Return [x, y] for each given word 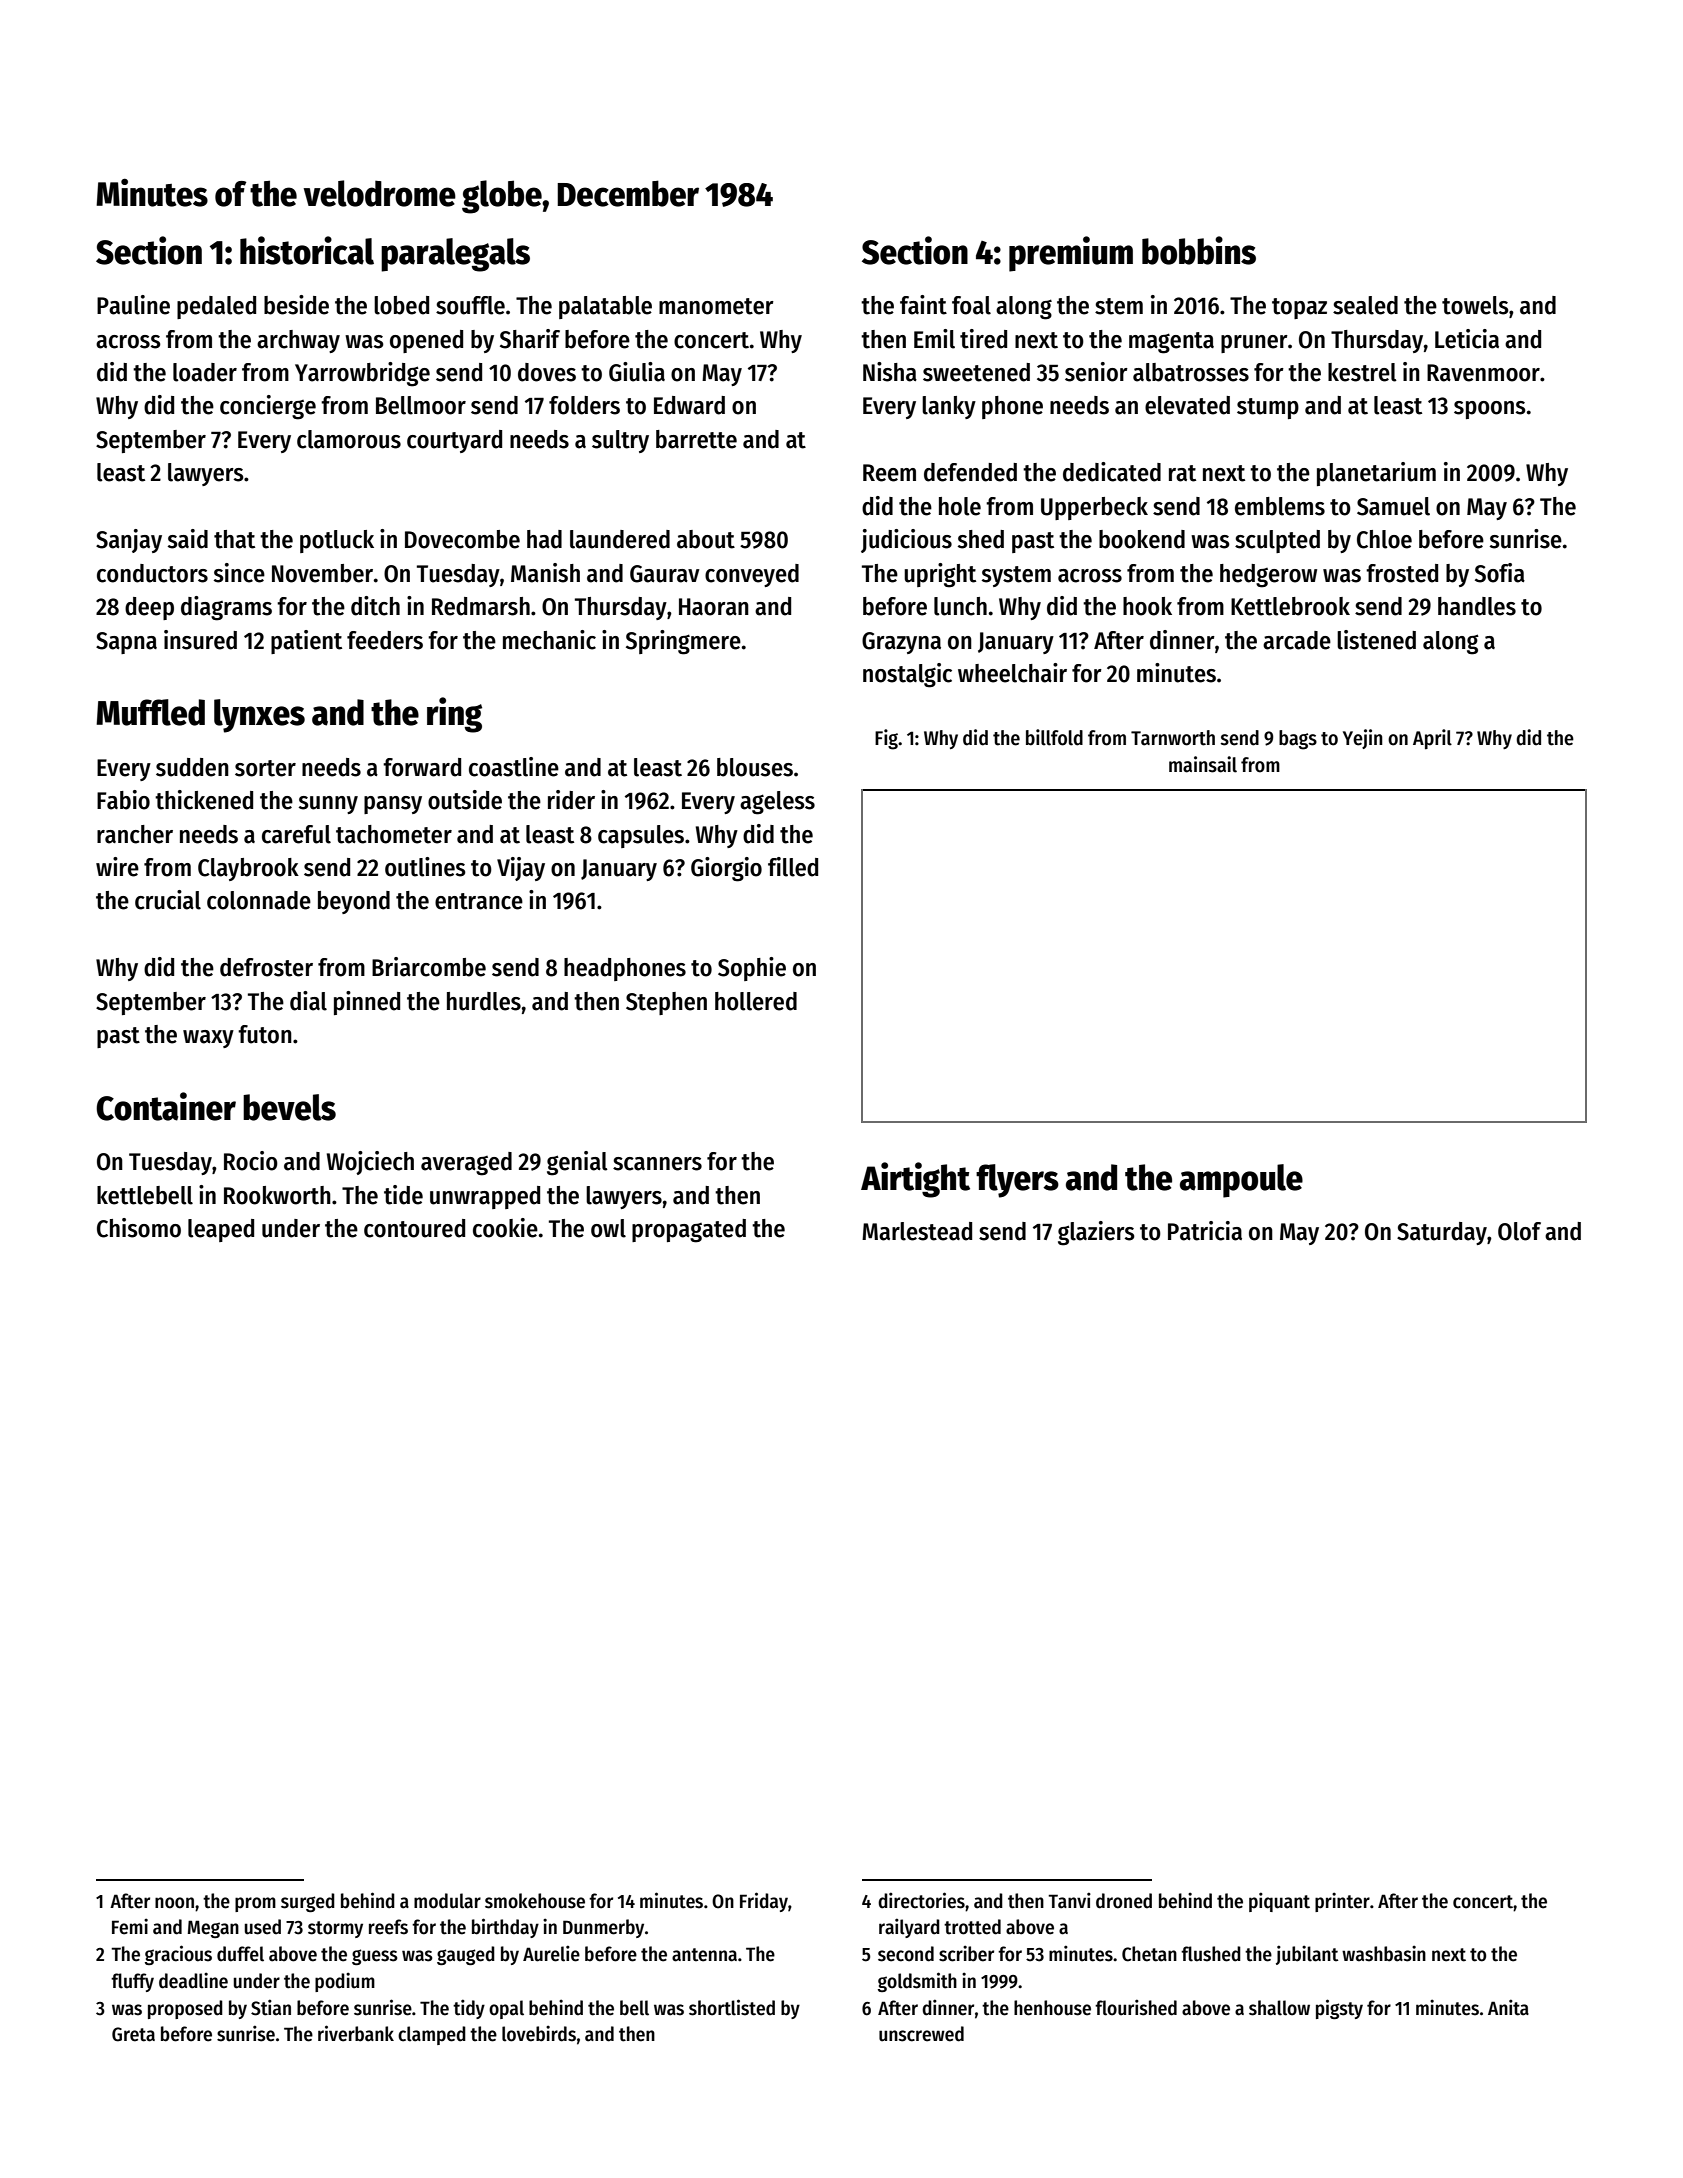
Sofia [1500, 573]
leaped [221, 1230]
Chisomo [139, 1228]
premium [1071, 254]
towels [1475, 305]
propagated [689, 1231]
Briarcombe [429, 967]
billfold [1054, 737]
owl [608, 1228]
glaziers [1096, 1233]
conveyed [752, 575]
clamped [432, 2035]
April [1432, 739]
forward [422, 767]
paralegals [455, 255]
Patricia [1205, 1231]
